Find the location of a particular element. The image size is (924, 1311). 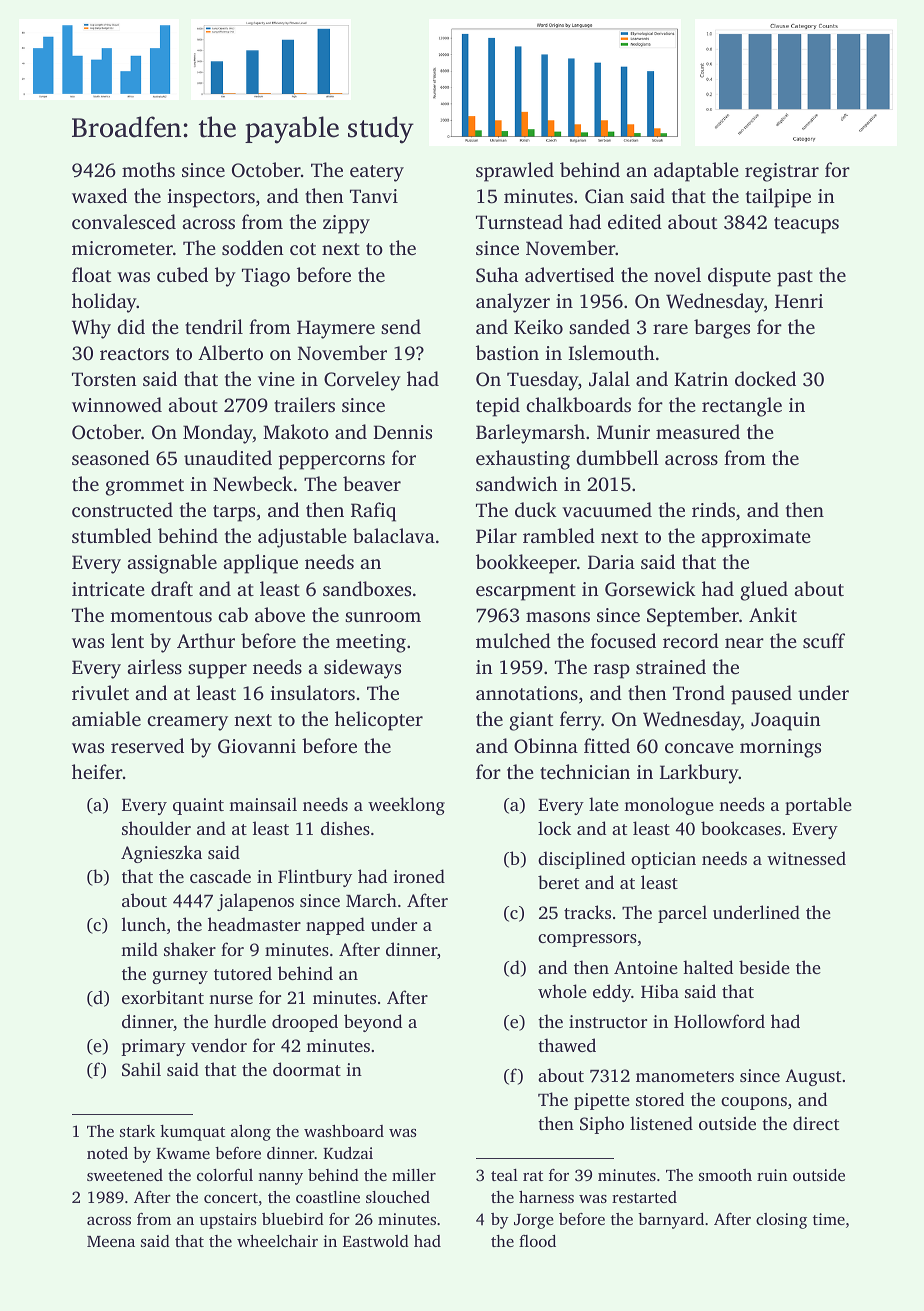

coupons is located at coordinates (754, 1103).
